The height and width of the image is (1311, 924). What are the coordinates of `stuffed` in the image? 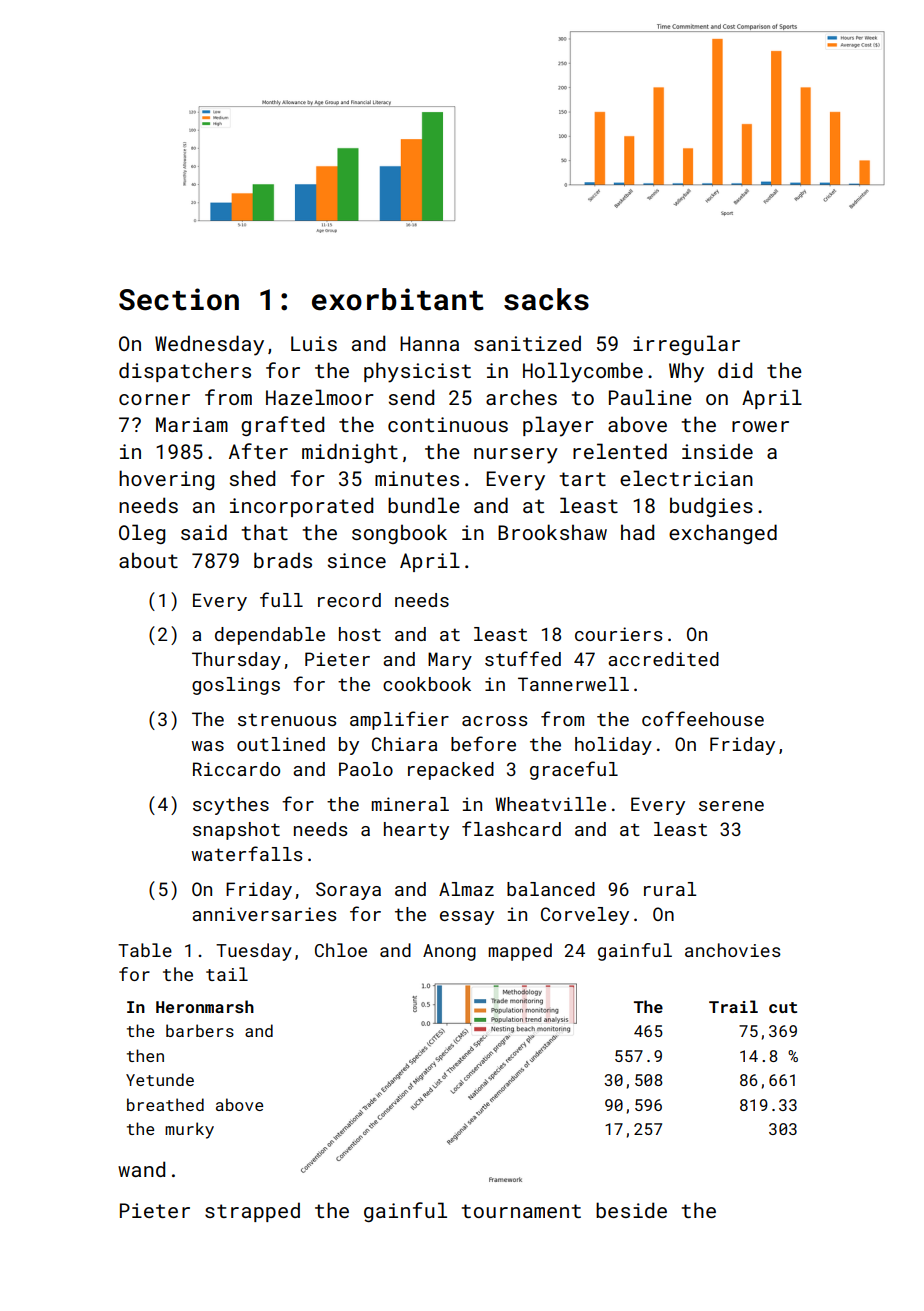 It's located at (523, 658).
